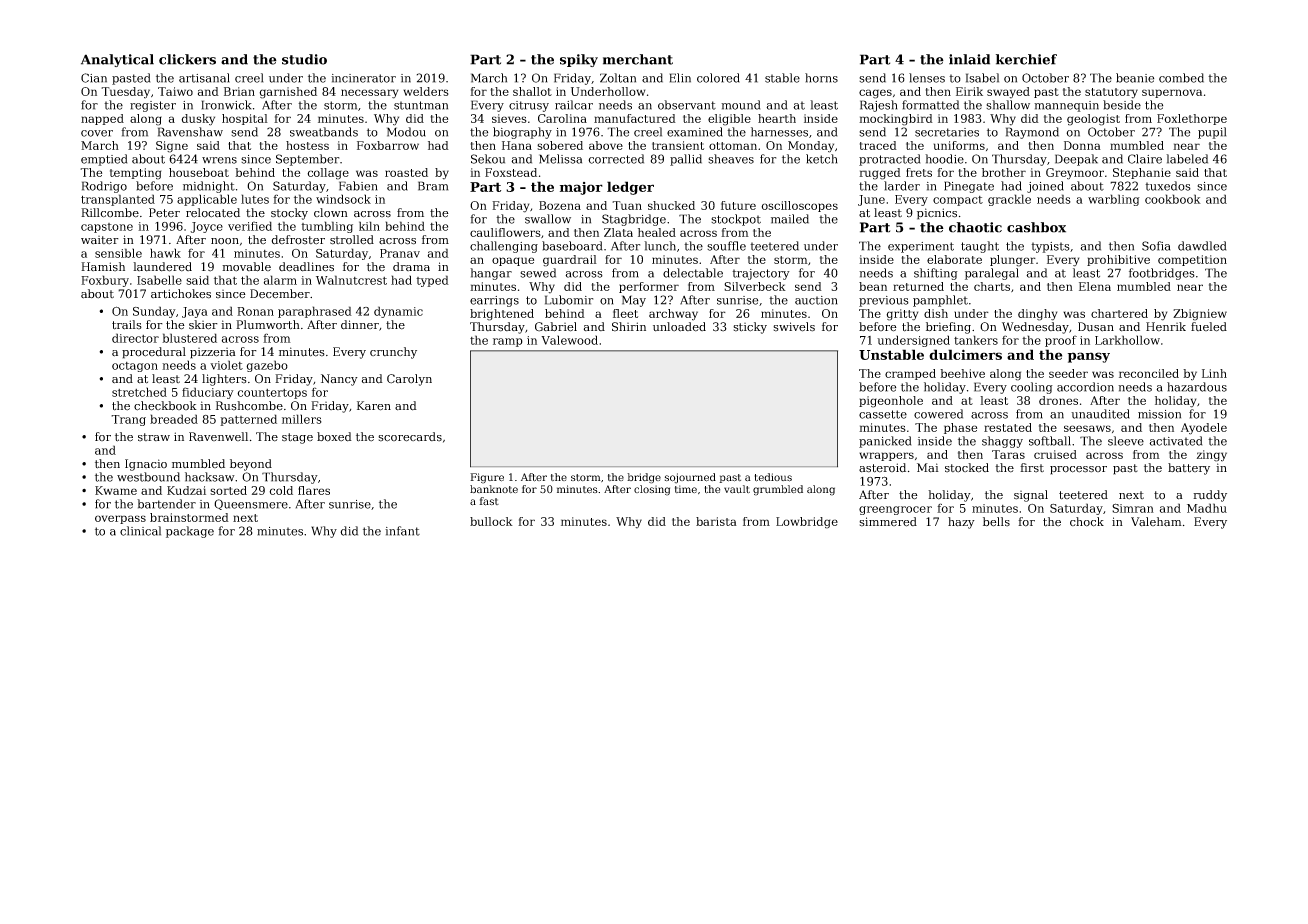 This screenshot has width=1308, height=924. I want to click on studio, so click(304, 59).
